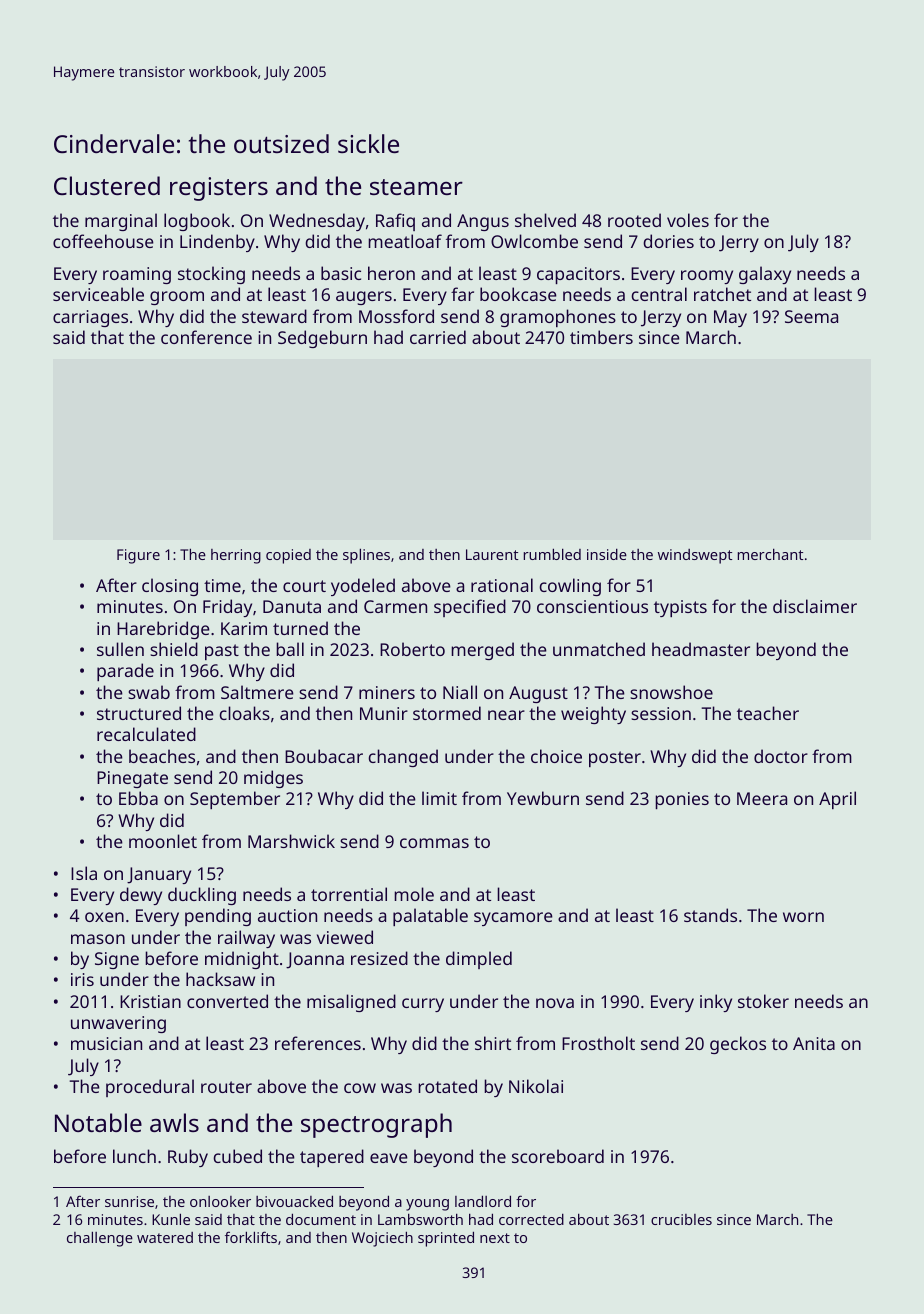 The image size is (924, 1314). I want to click on Lindenby, so click(217, 243).
